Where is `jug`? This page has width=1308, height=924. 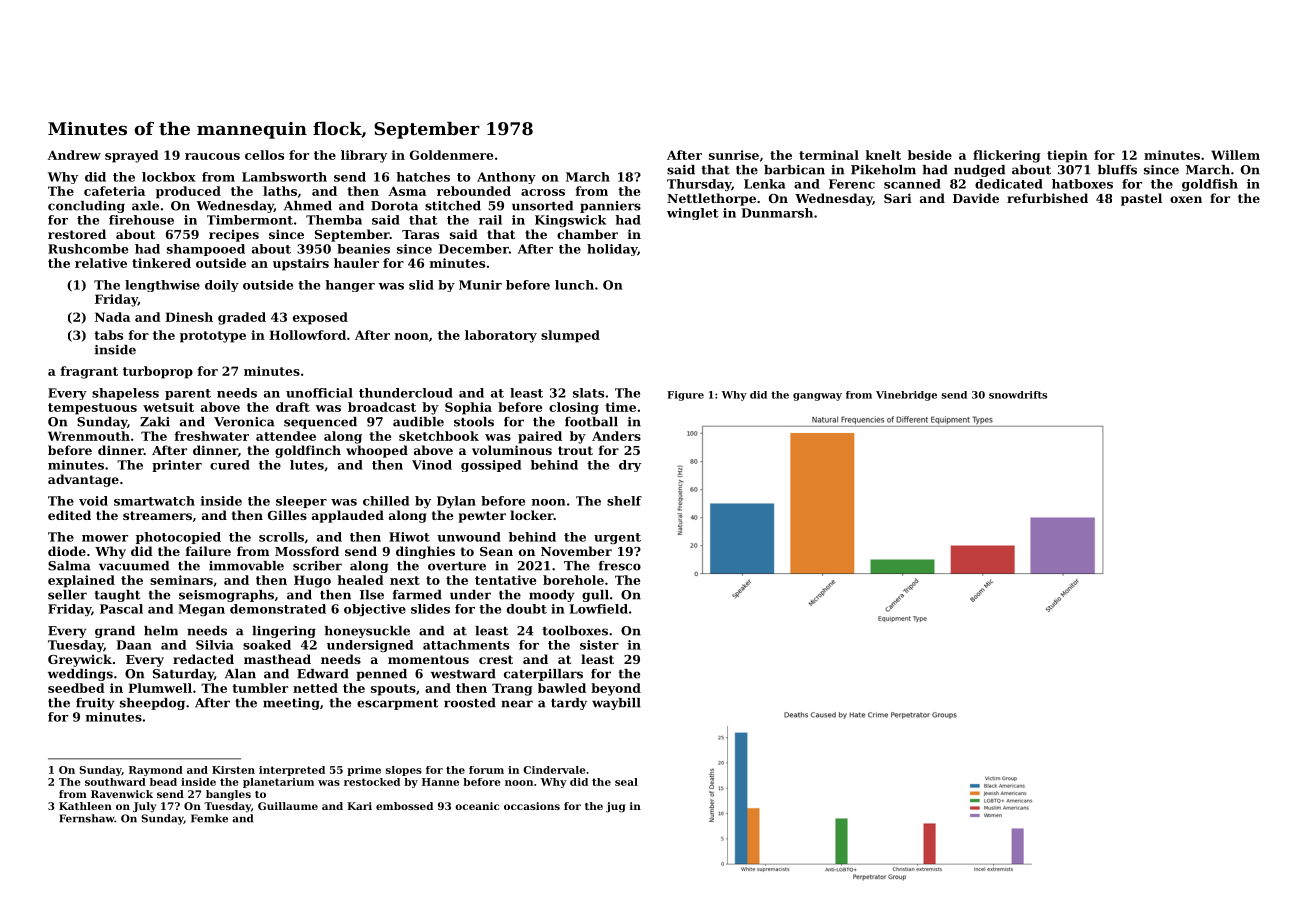 jug is located at coordinates (615, 807).
